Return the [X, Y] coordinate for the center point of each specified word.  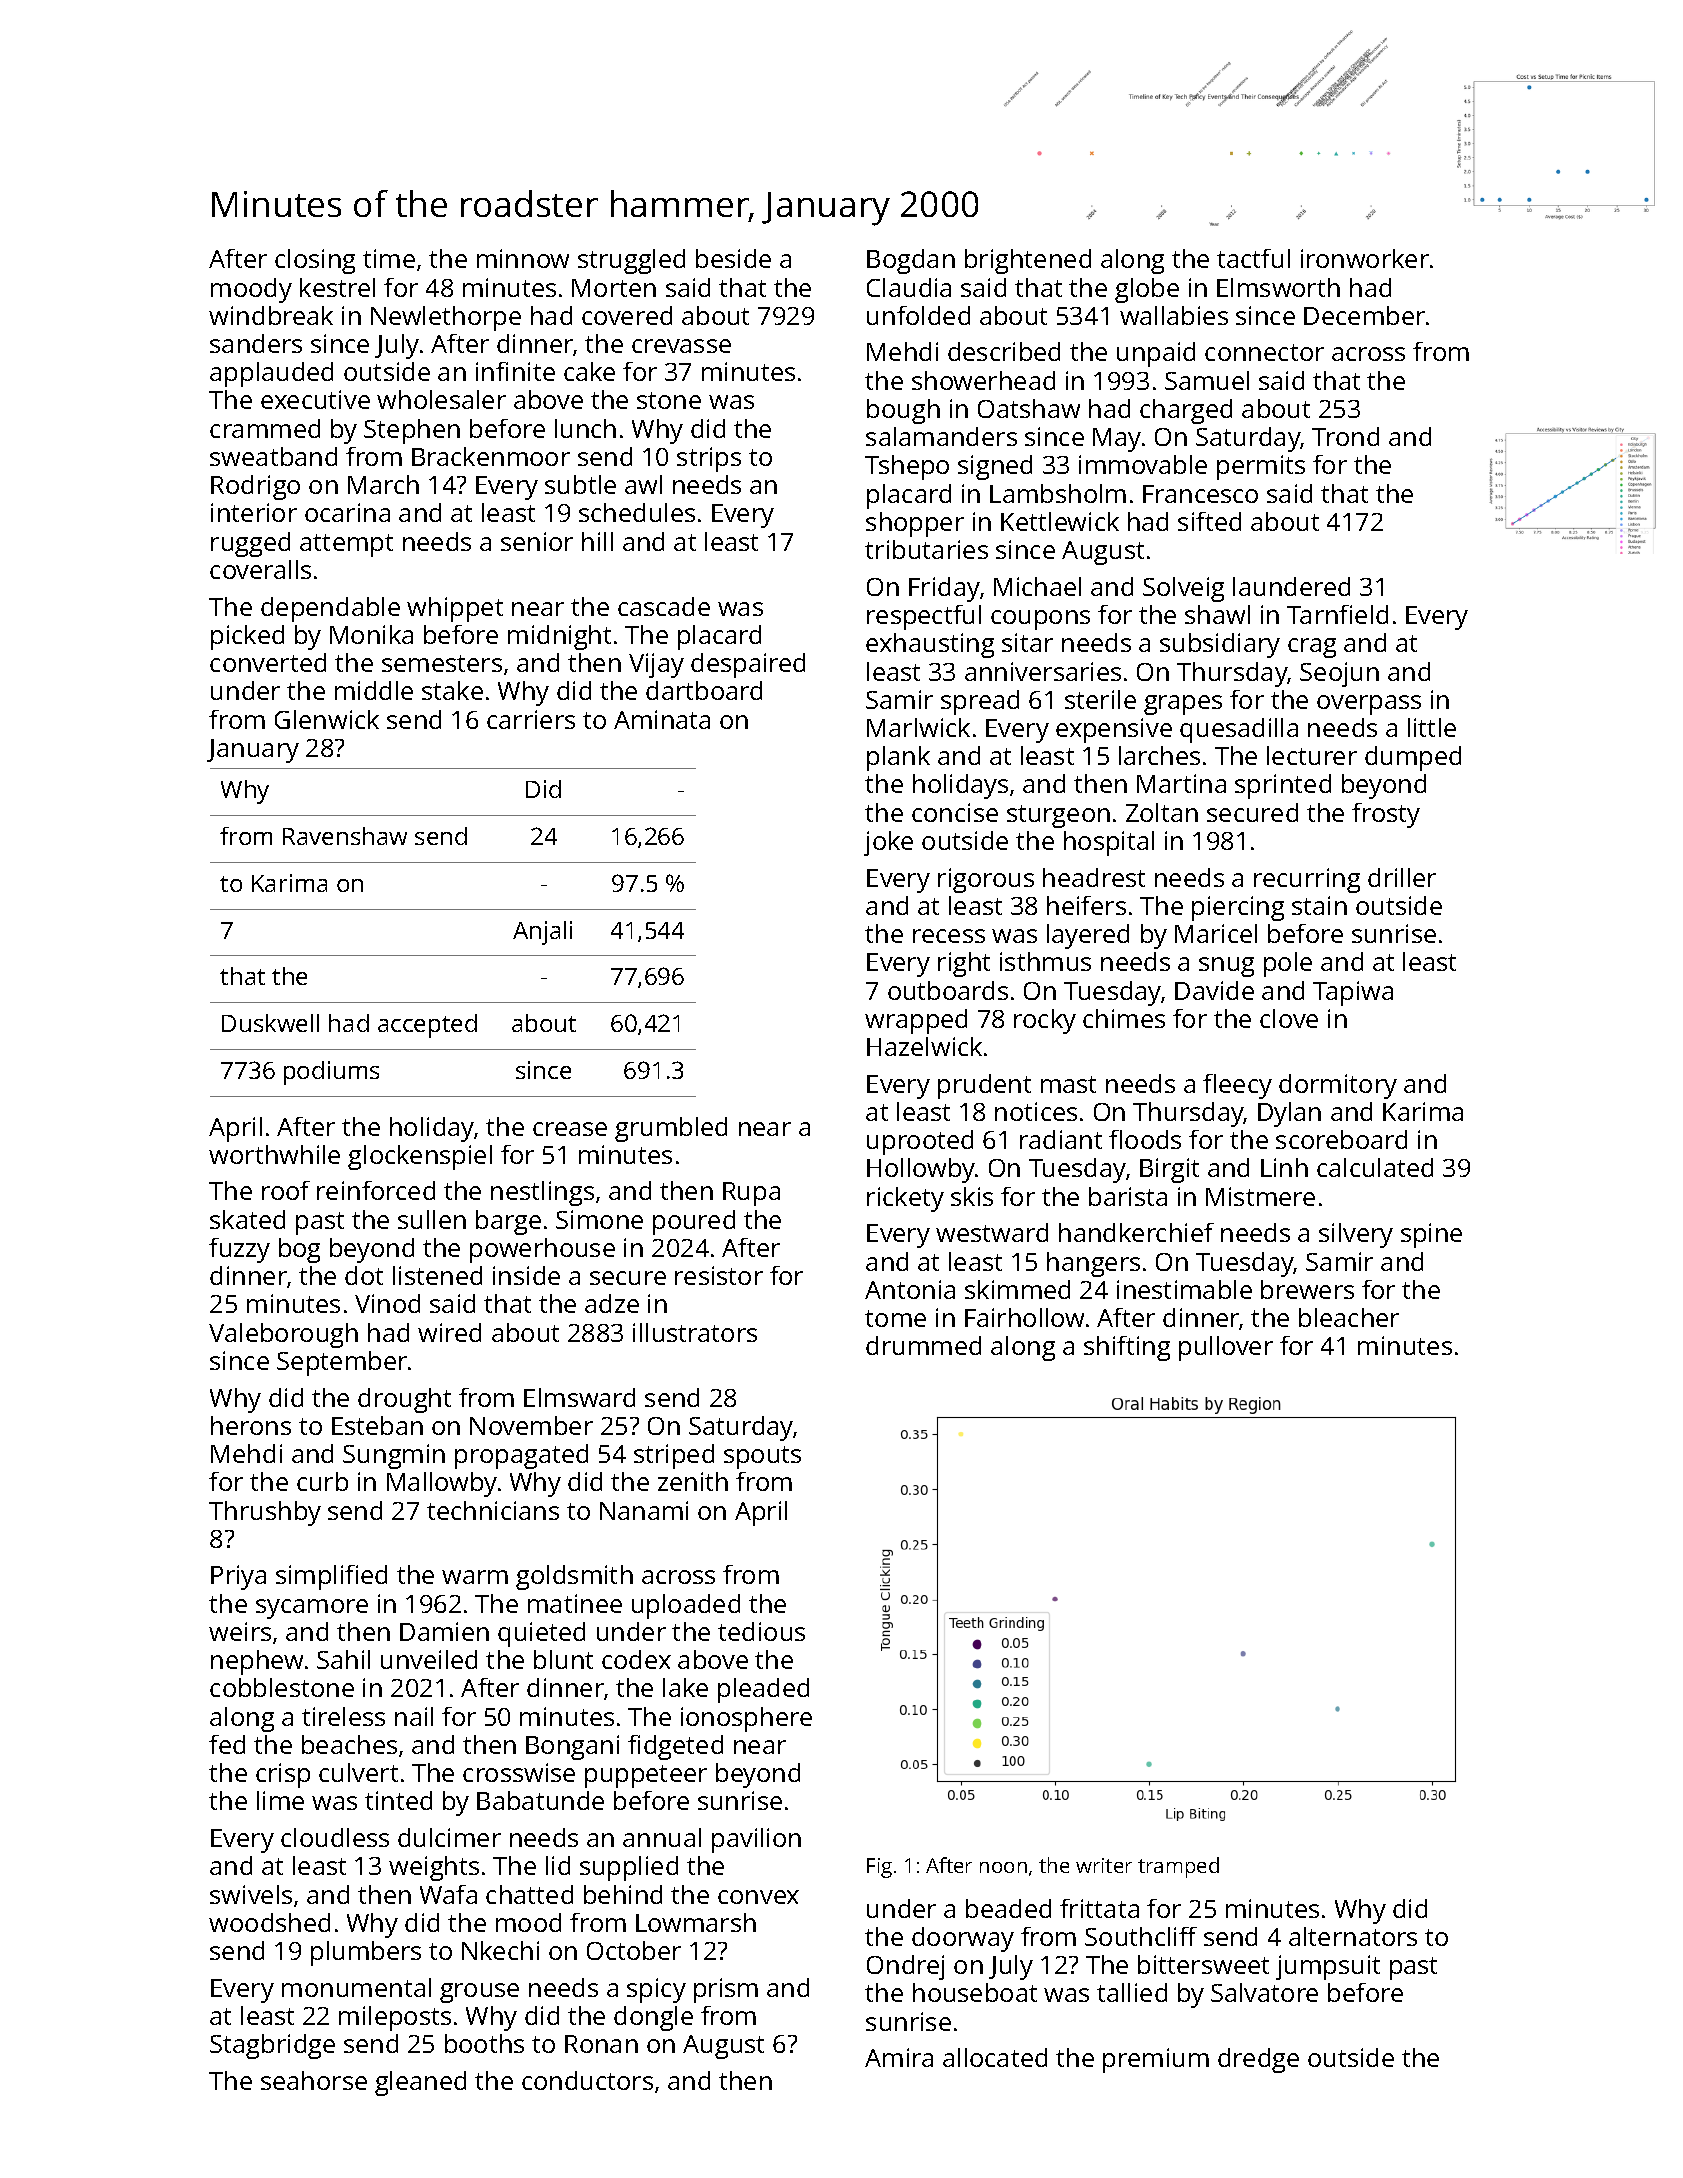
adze [612, 1303]
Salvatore [1264, 1992]
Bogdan [911, 261]
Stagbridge [272, 2046]
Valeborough [283, 1335]
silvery [1356, 1235]
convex [758, 1897]
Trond [1345, 436]
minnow [523, 258]
